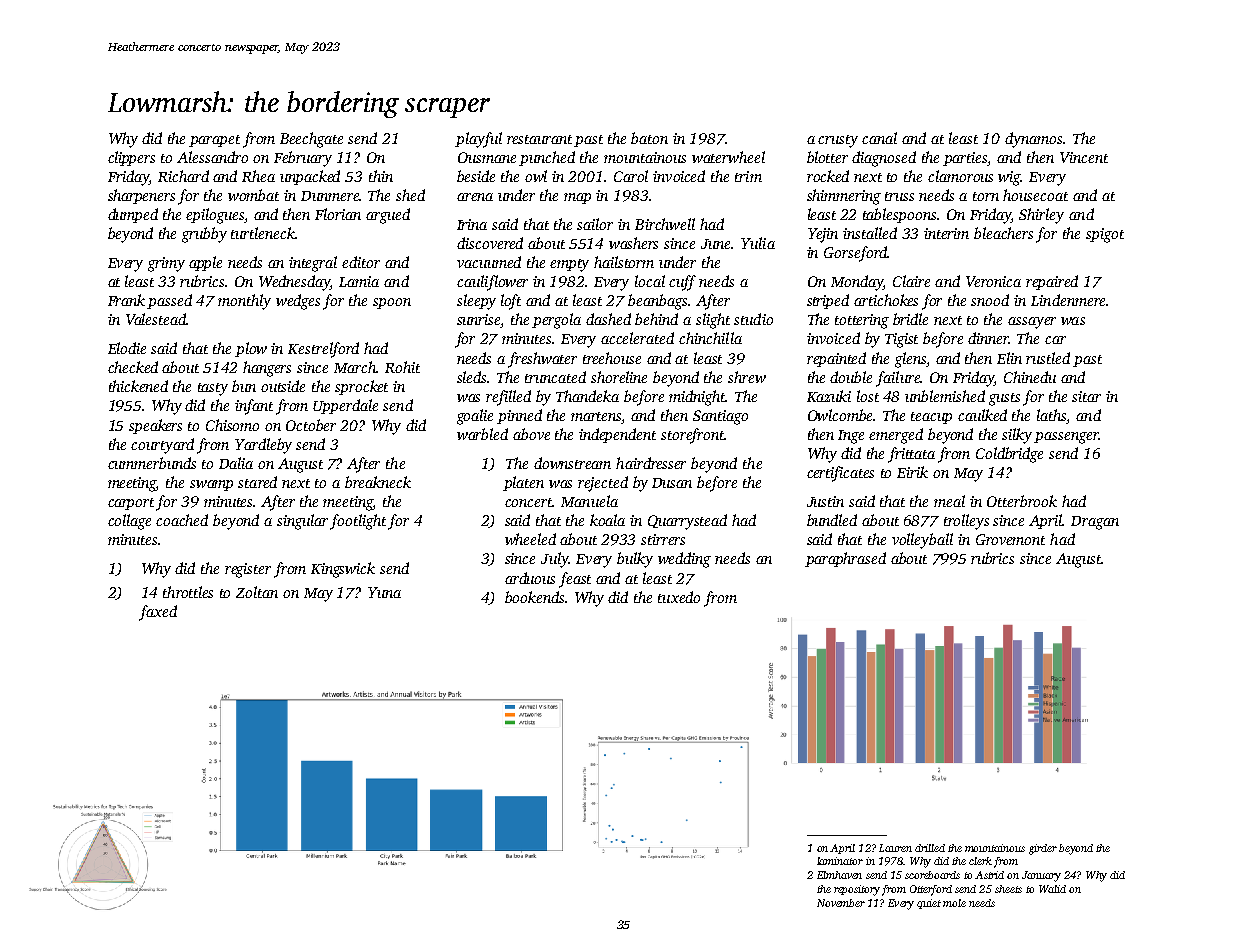  I want to click on Claire, so click(911, 281).
